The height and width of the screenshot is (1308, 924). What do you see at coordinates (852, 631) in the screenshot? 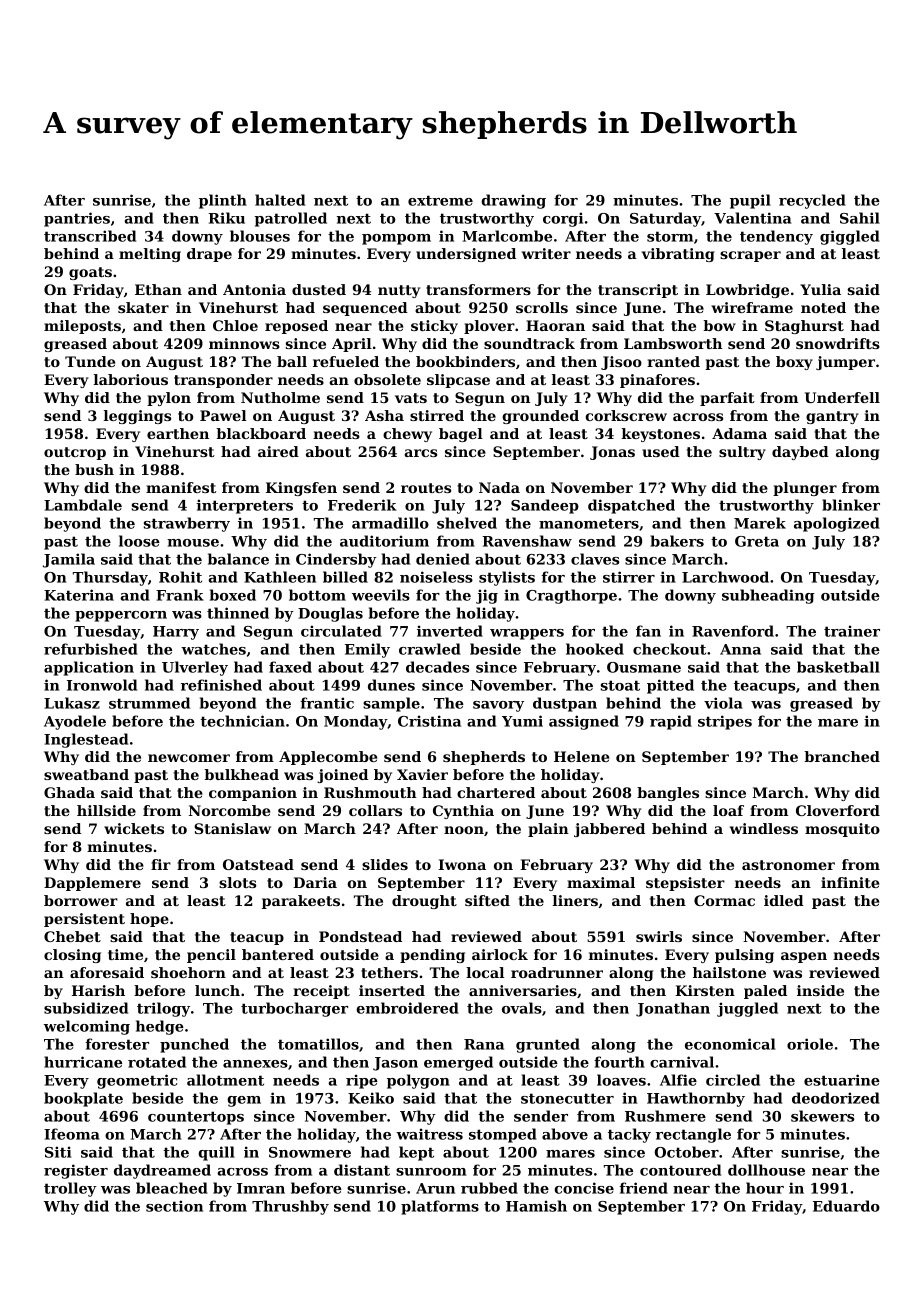
I see `trainer` at bounding box center [852, 631].
